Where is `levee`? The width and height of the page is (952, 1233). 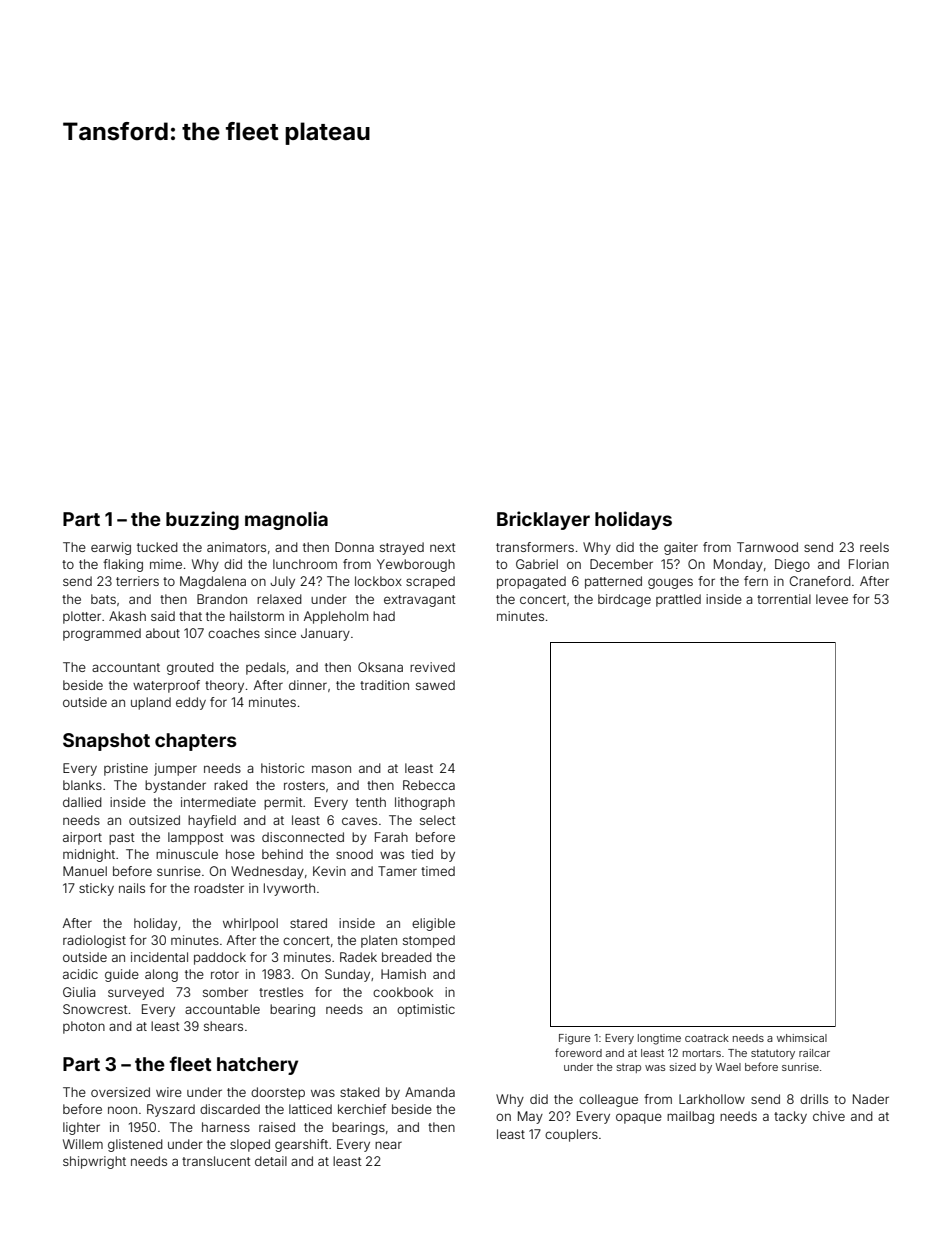 levee is located at coordinates (832, 599).
